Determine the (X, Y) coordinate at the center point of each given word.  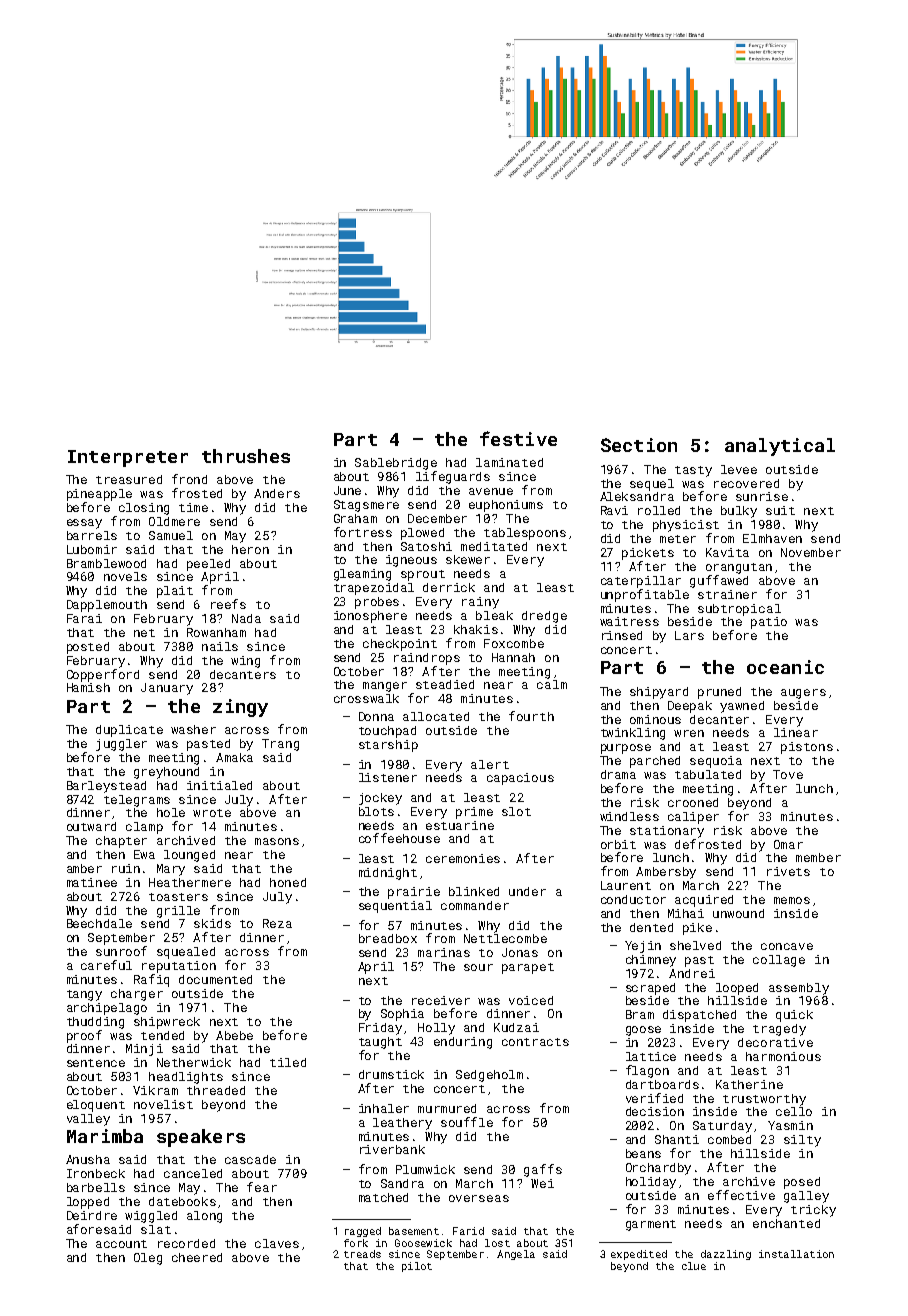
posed (802, 1183)
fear (262, 1187)
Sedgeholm (489, 1076)
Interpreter (128, 458)
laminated (509, 462)
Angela (516, 1255)
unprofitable (645, 595)
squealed (186, 953)
